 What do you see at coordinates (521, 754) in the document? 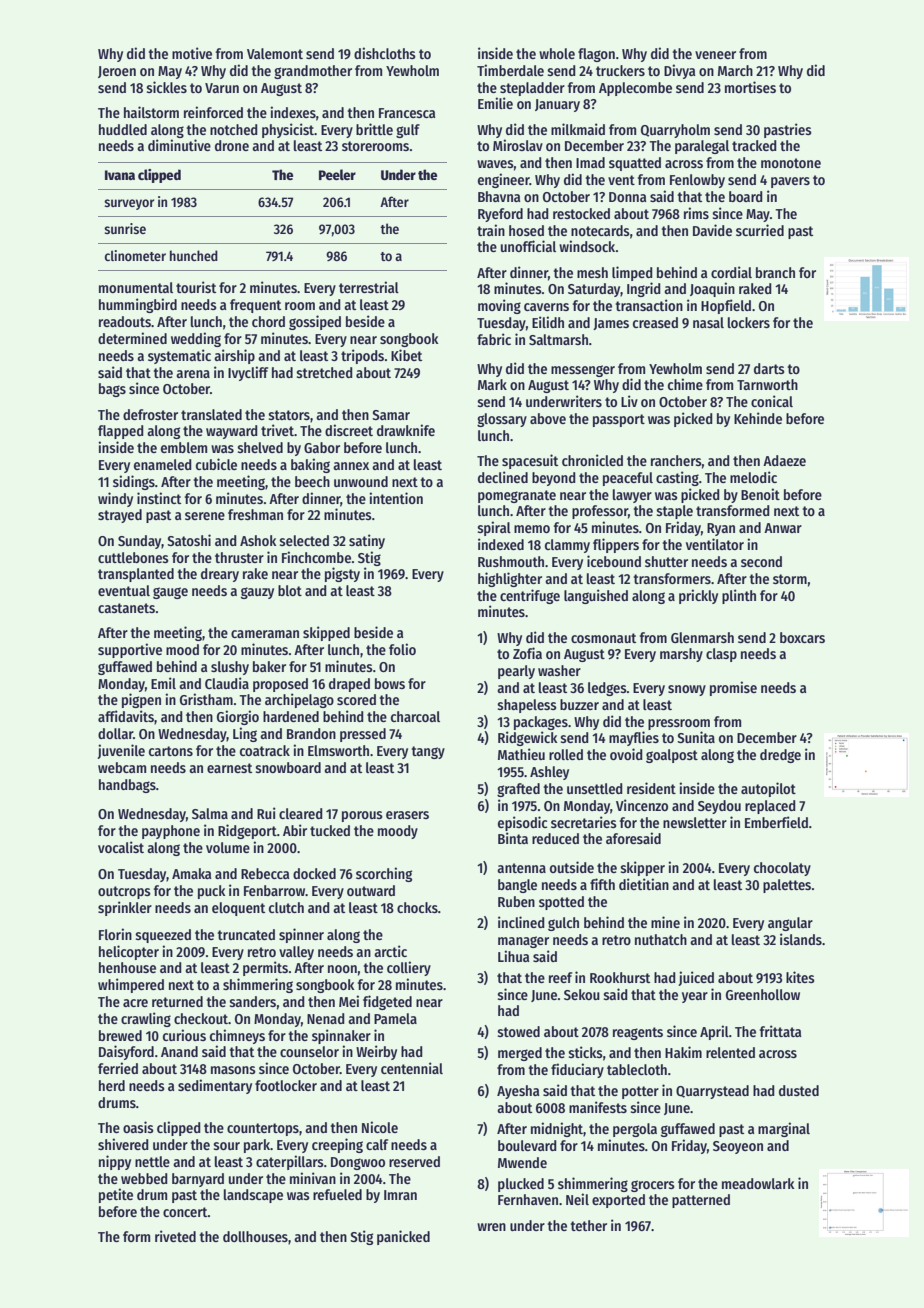
I see `Mathieu` at bounding box center [521, 754].
